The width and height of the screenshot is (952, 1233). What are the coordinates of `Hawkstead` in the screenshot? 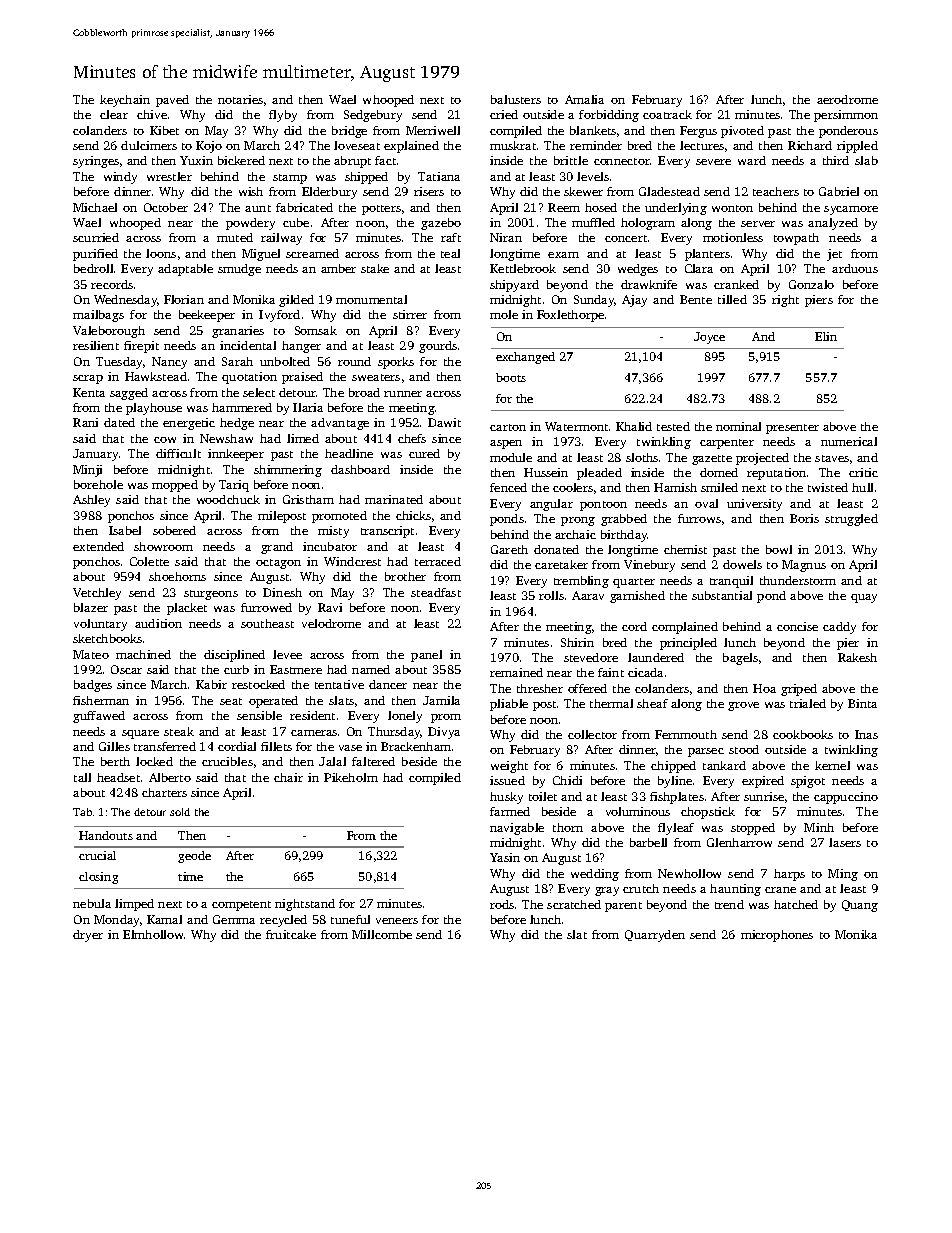 It's located at (156, 376).
